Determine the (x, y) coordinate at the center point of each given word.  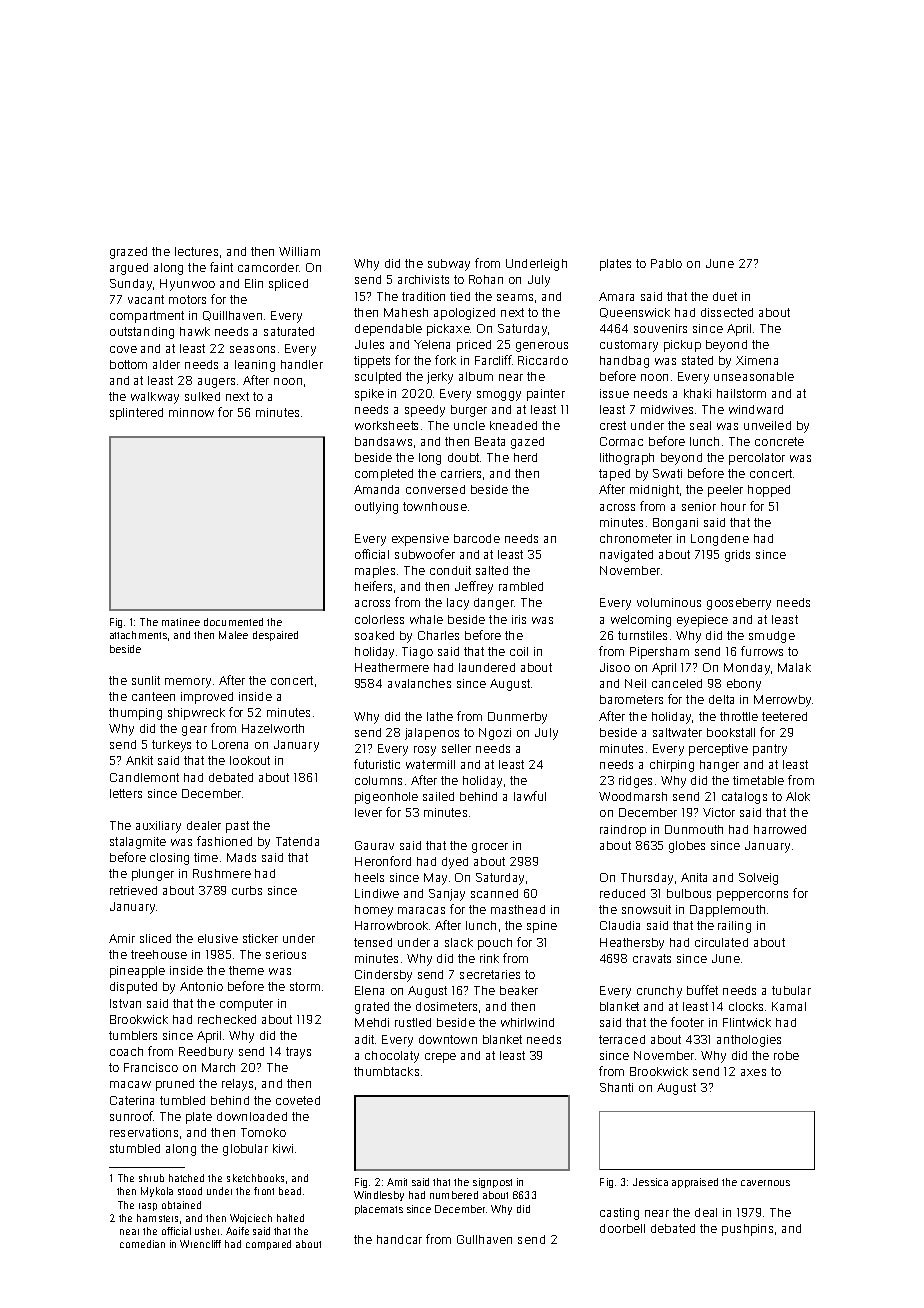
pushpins (747, 1230)
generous (542, 347)
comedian (142, 1244)
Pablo (666, 263)
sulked (202, 396)
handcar (399, 1239)
